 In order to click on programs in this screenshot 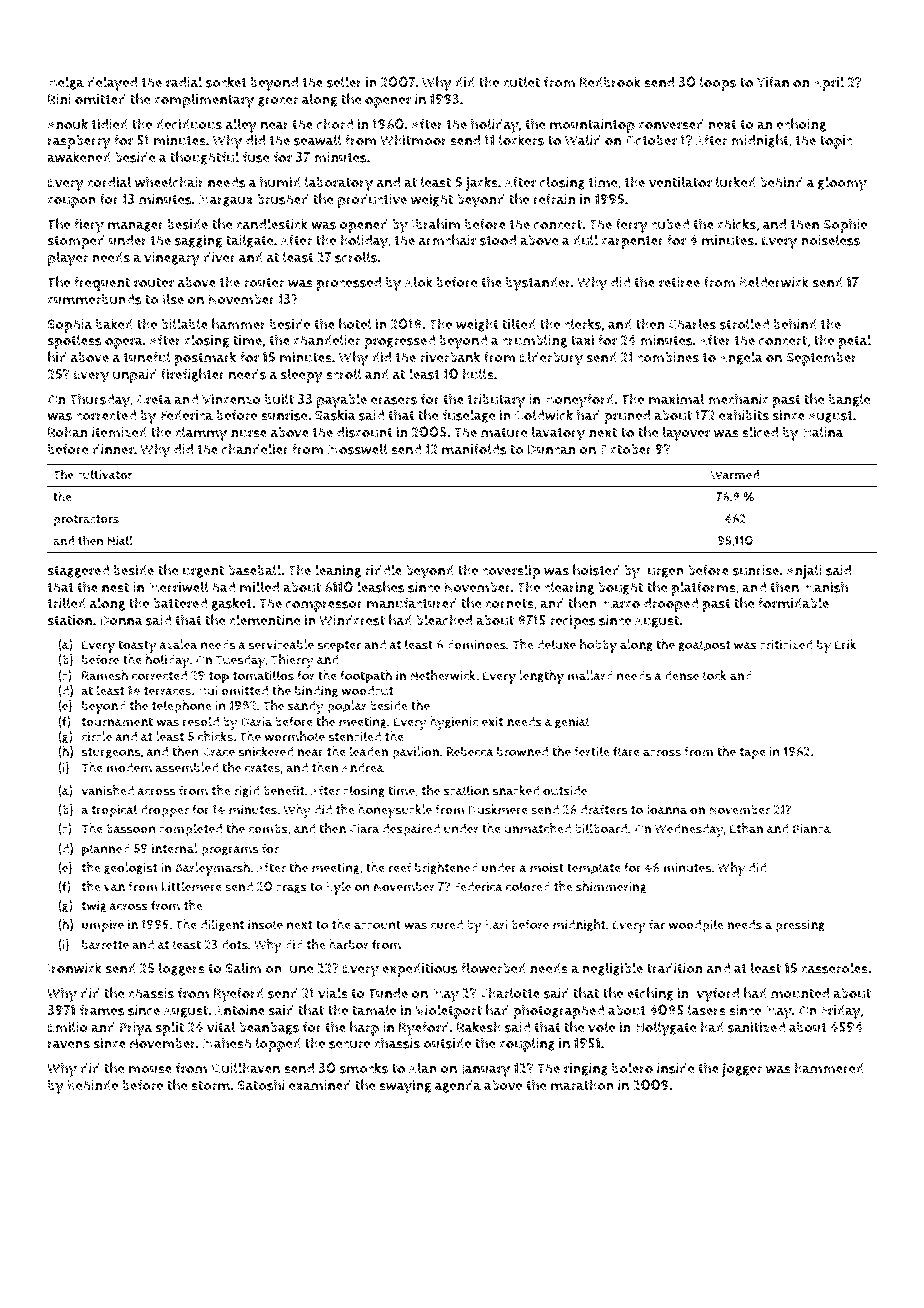, I will do `click(229, 851)`.
